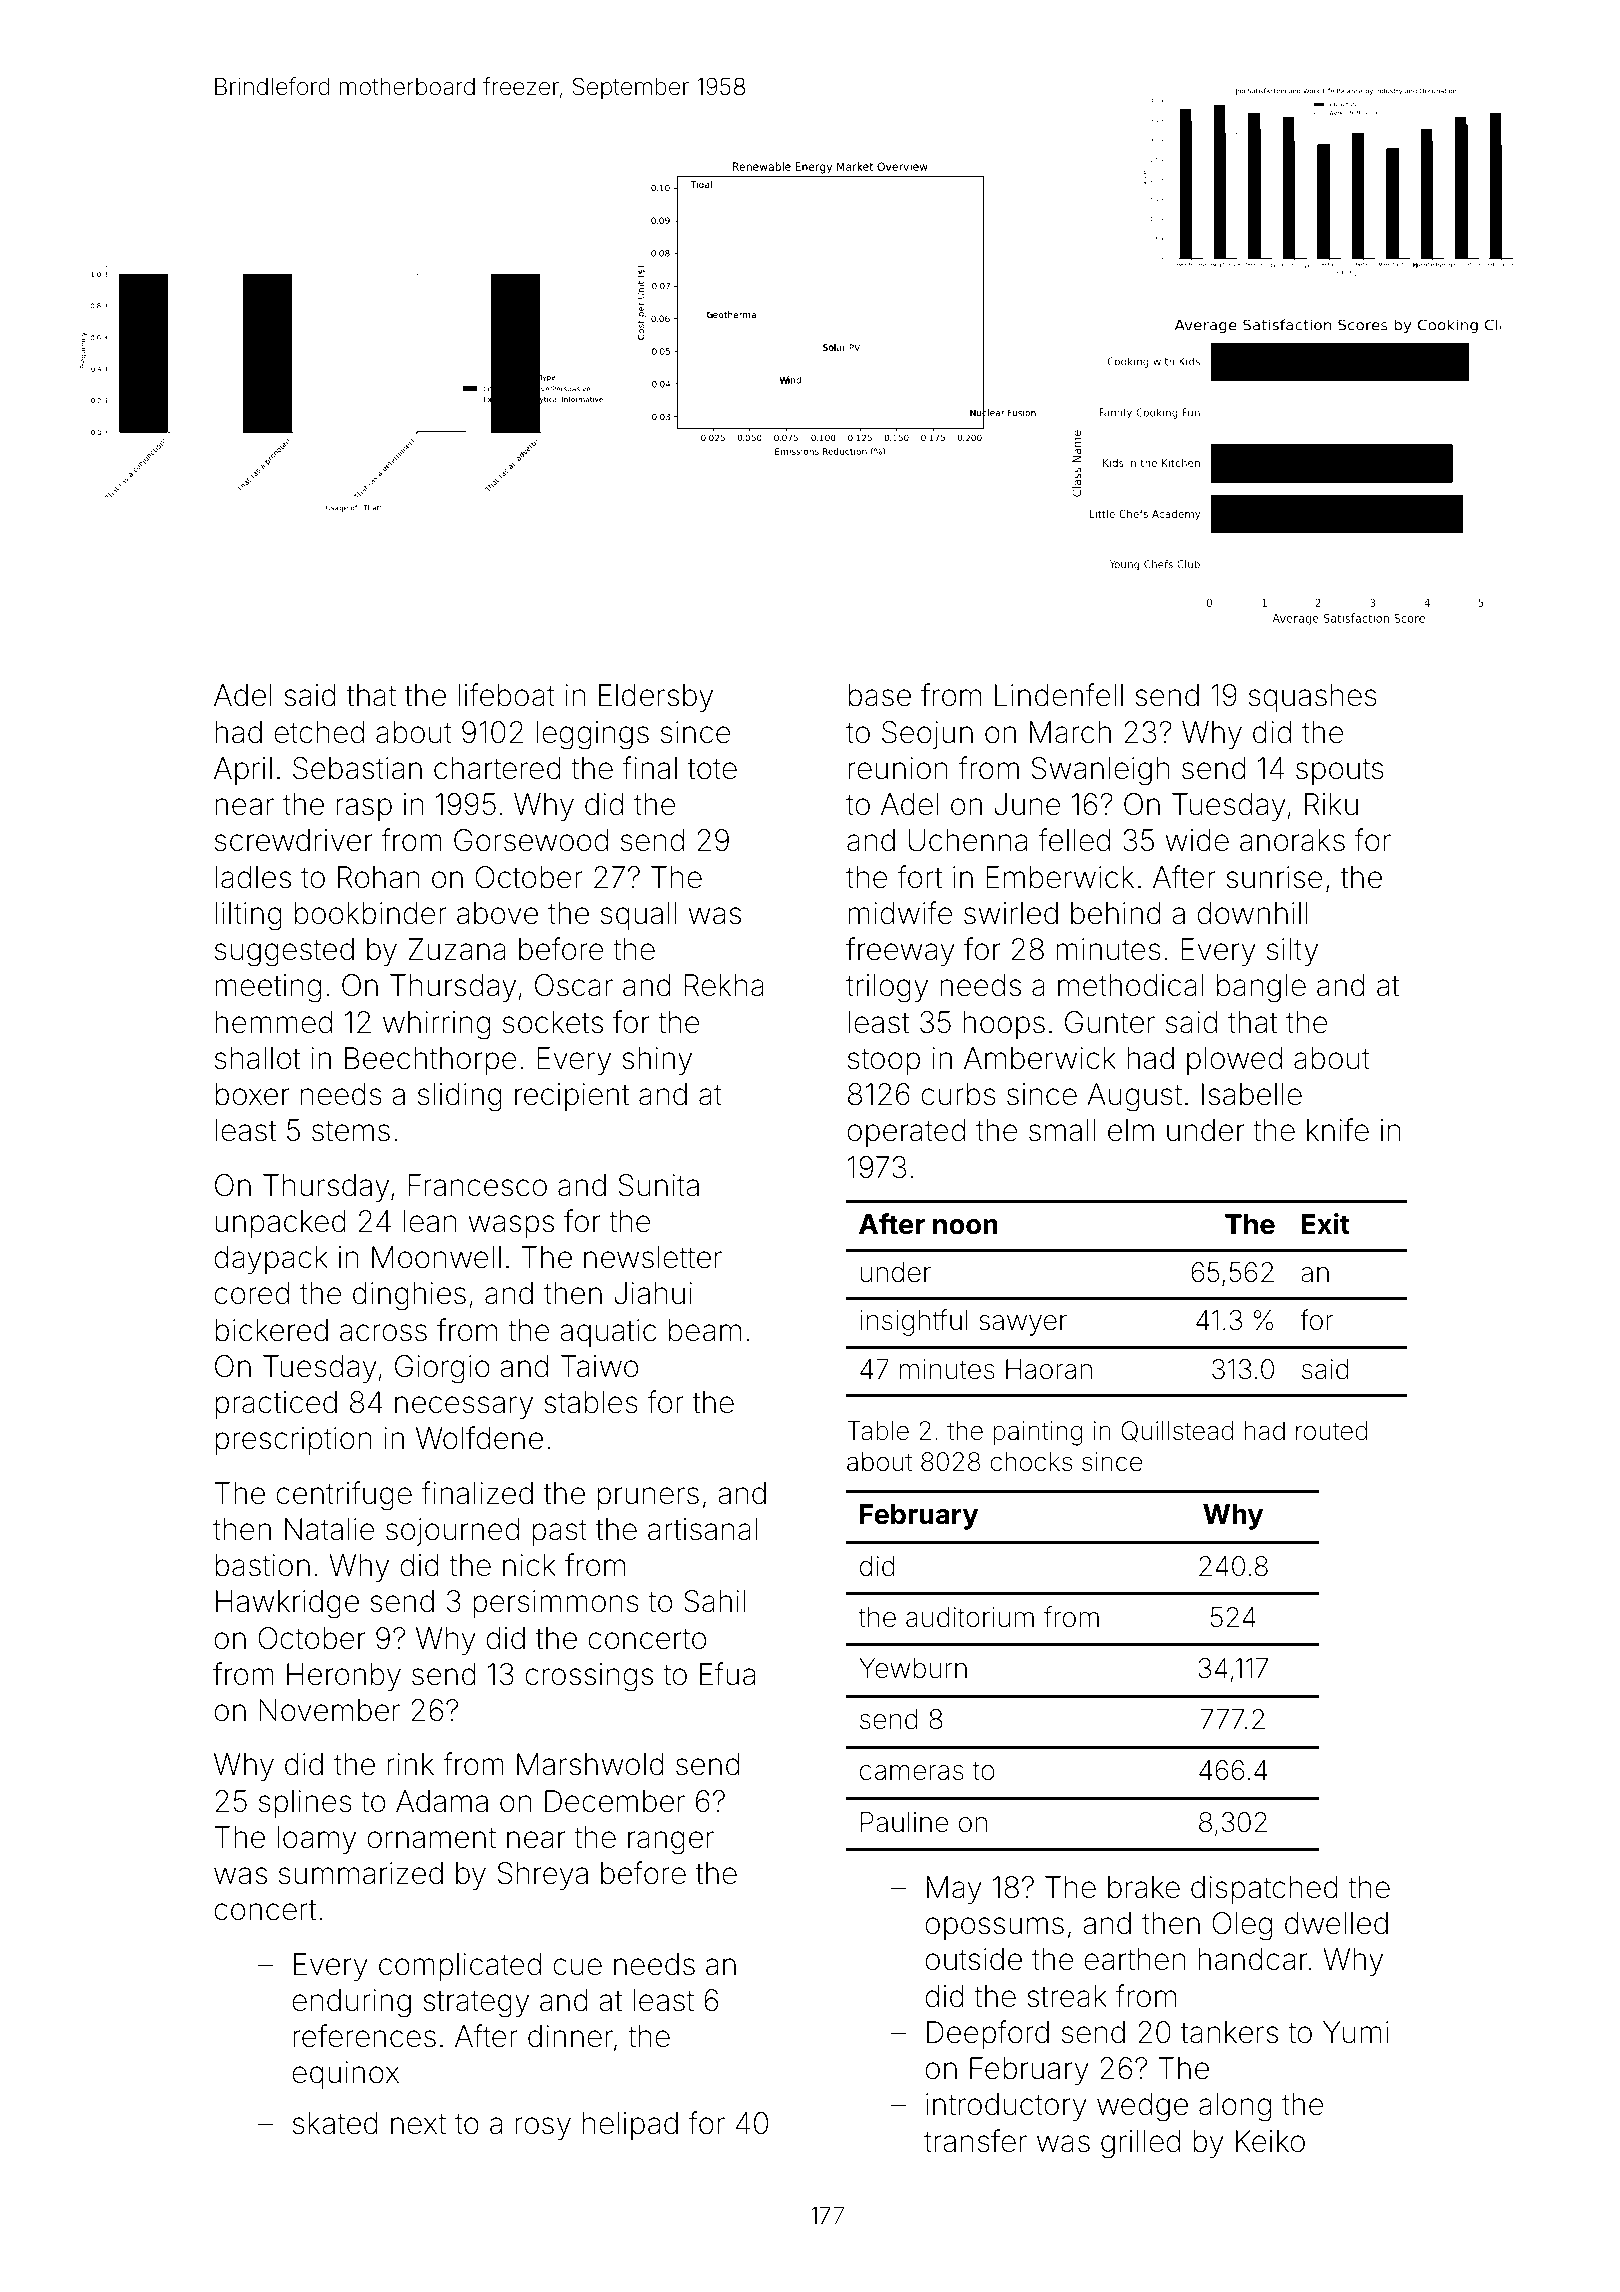 Image resolution: width=1620 pixels, height=2292 pixels. Describe the element at coordinates (305, 1804) in the image. I see `splines` at that location.
